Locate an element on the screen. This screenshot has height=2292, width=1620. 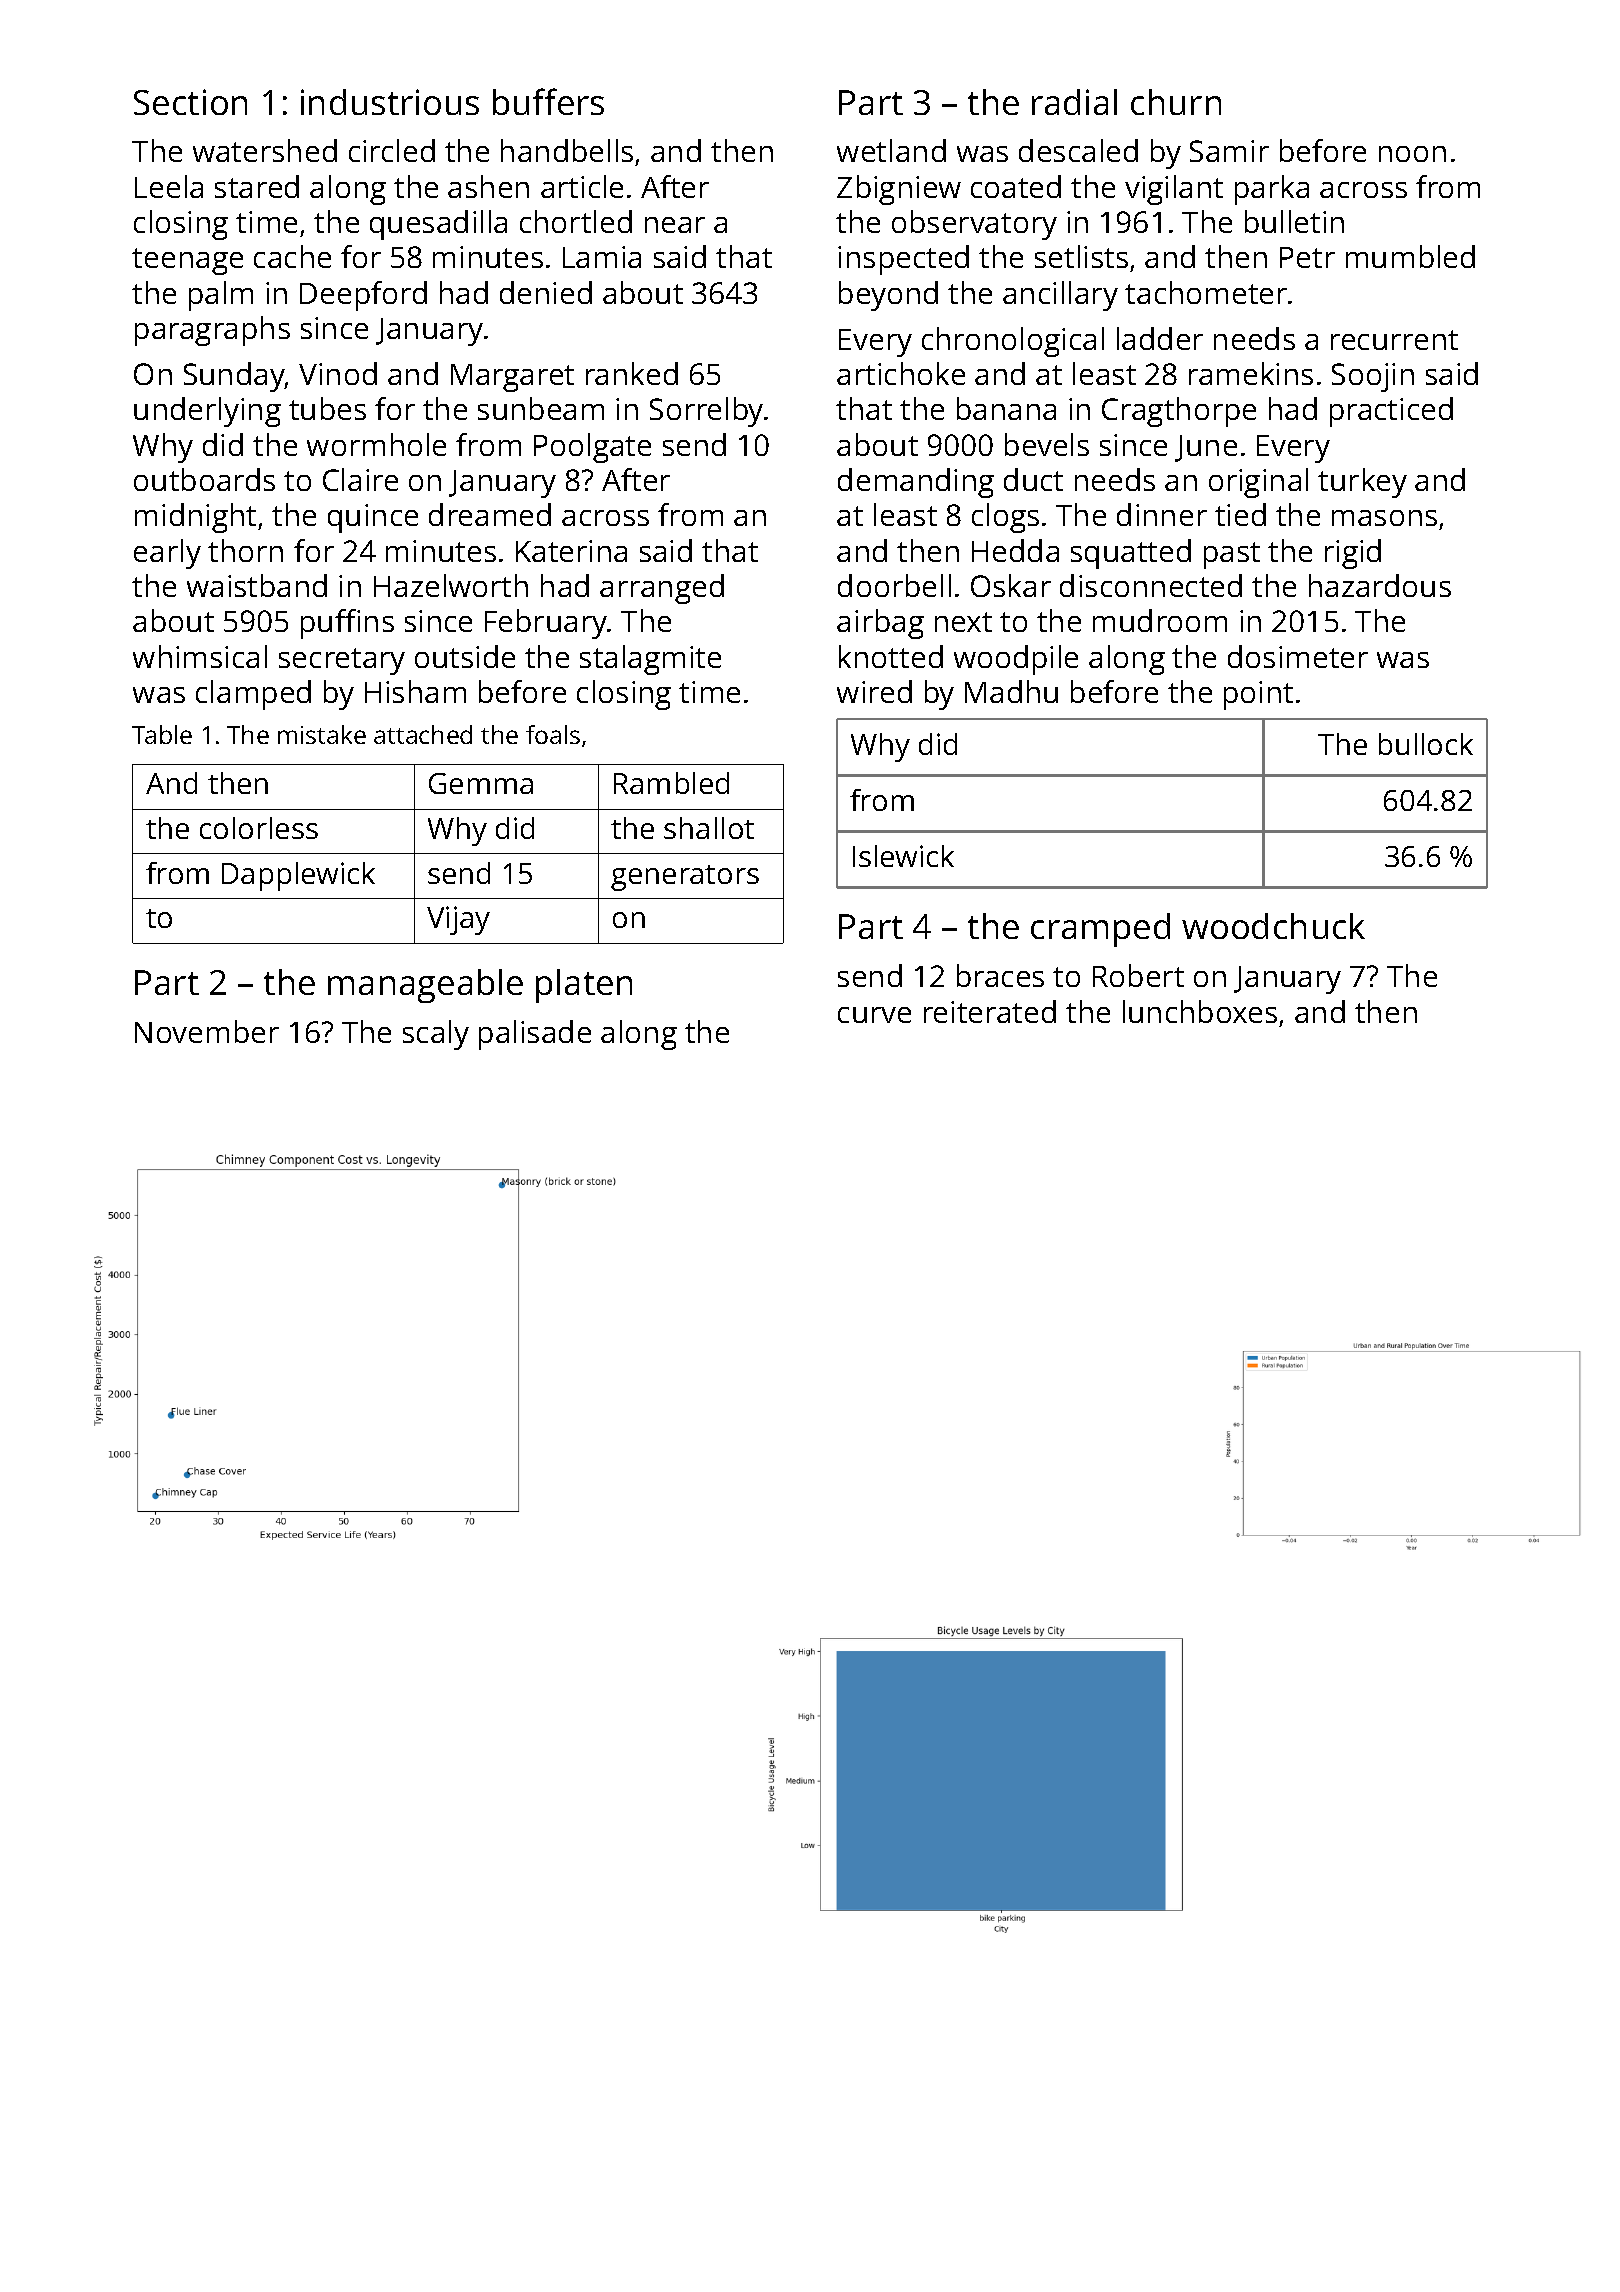
industrious is located at coordinates (390, 102).
